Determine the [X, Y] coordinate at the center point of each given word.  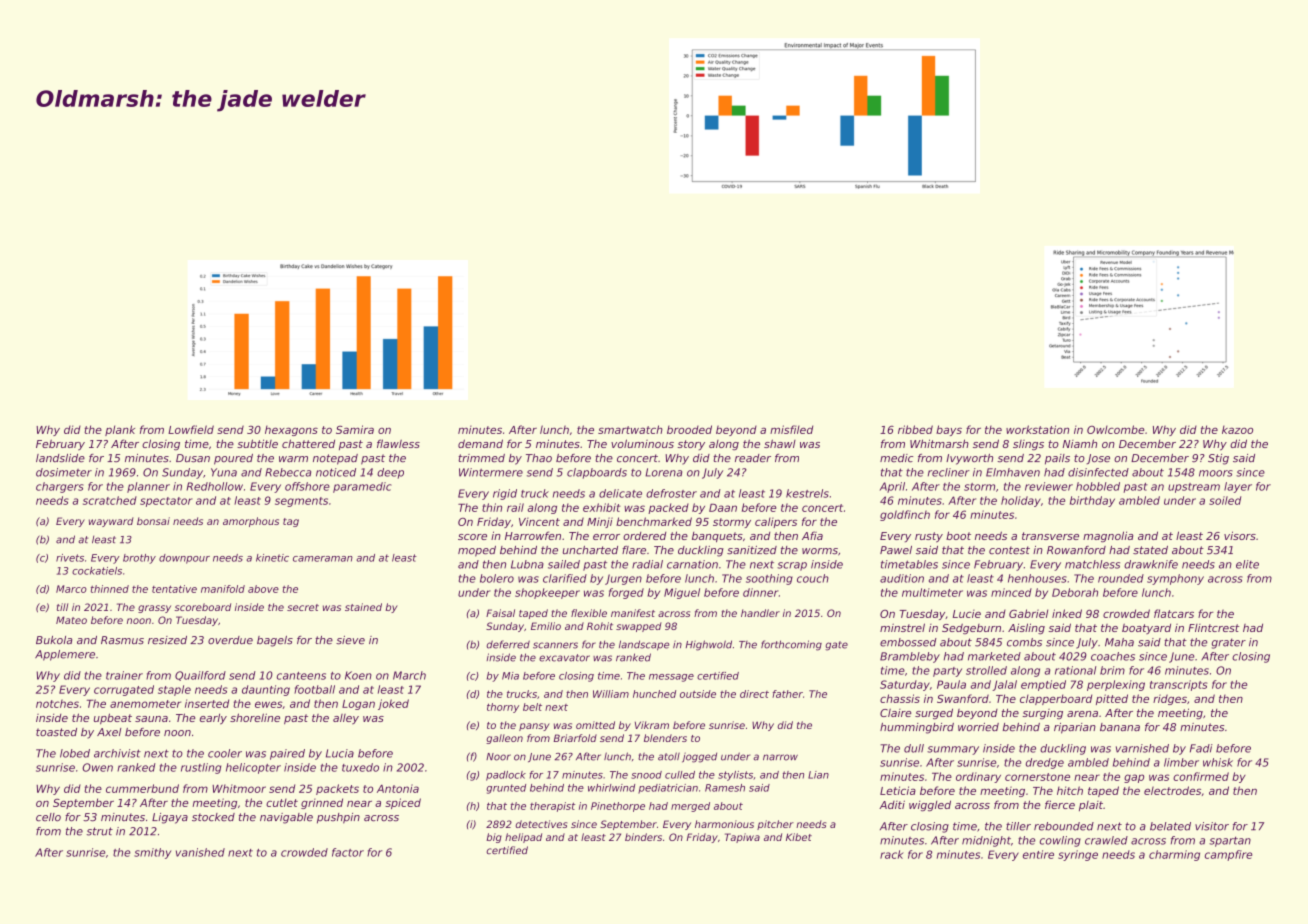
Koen [358, 675]
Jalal [1004, 685]
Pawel [896, 550]
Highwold [709, 645]
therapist [552, 807]
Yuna [224, 472]
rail [515, 507]
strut [99, 831]
